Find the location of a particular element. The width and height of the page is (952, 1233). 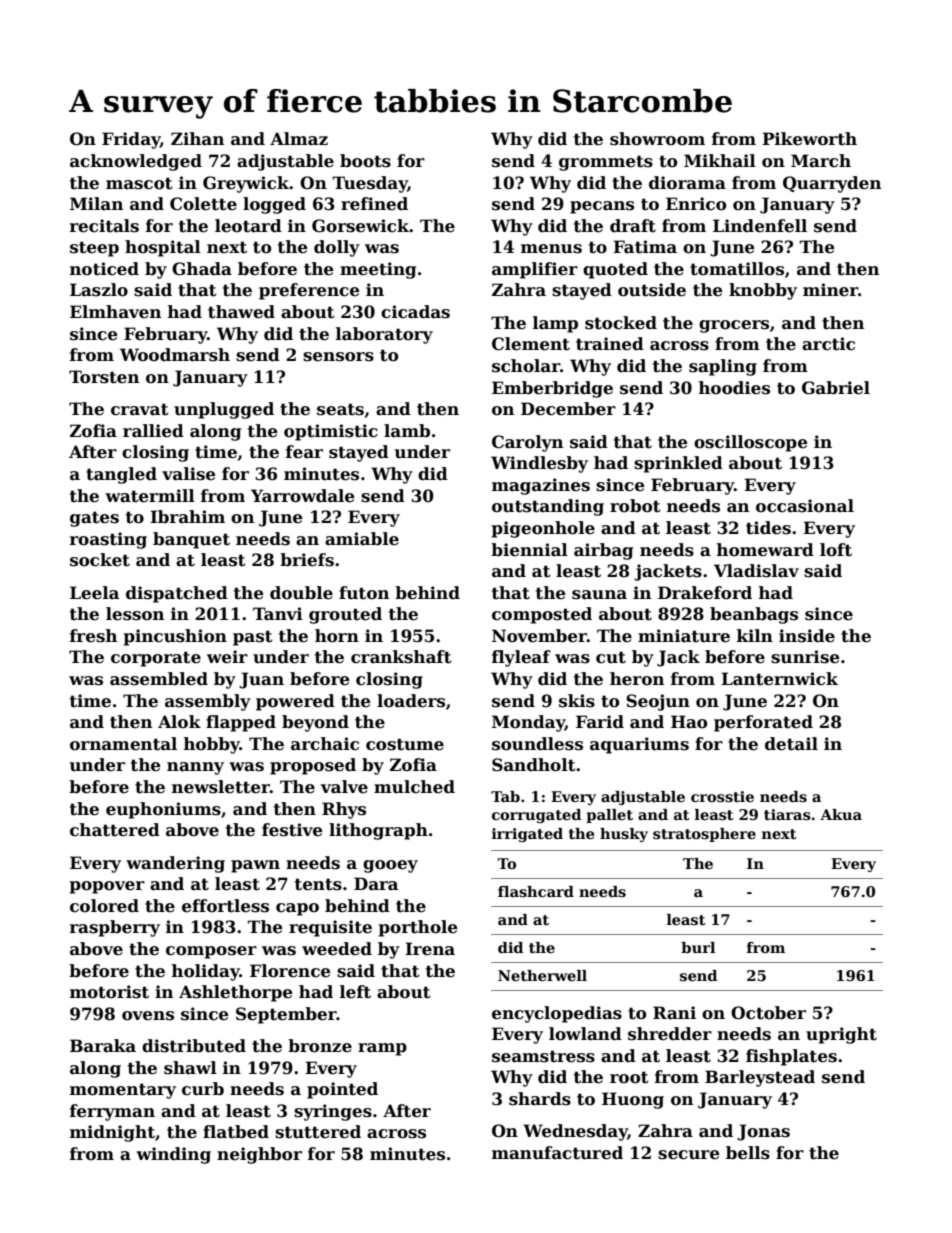

bells is located at coordinates (748, 1153).
